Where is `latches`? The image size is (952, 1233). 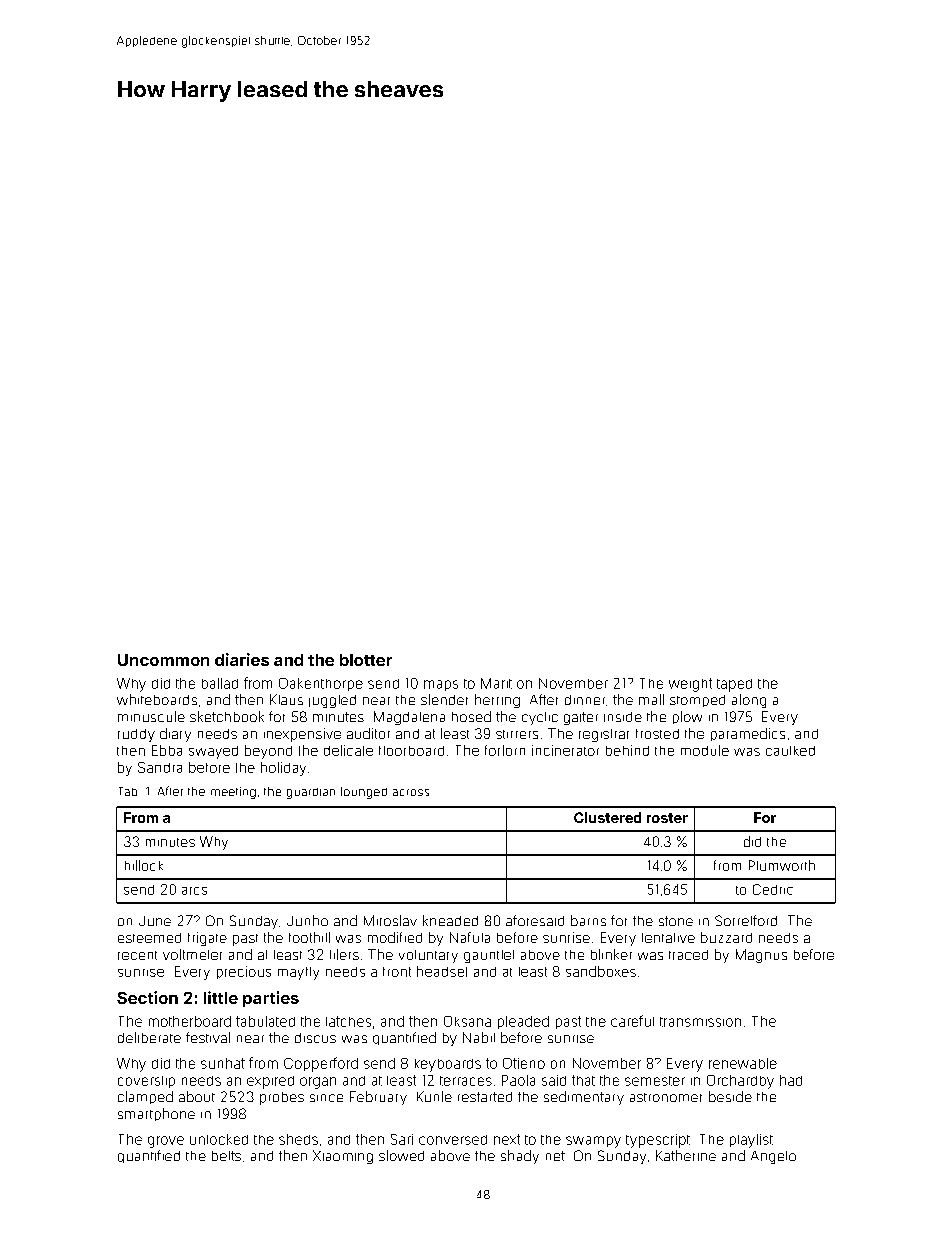 latches is located at coordinates (348, 1021).
